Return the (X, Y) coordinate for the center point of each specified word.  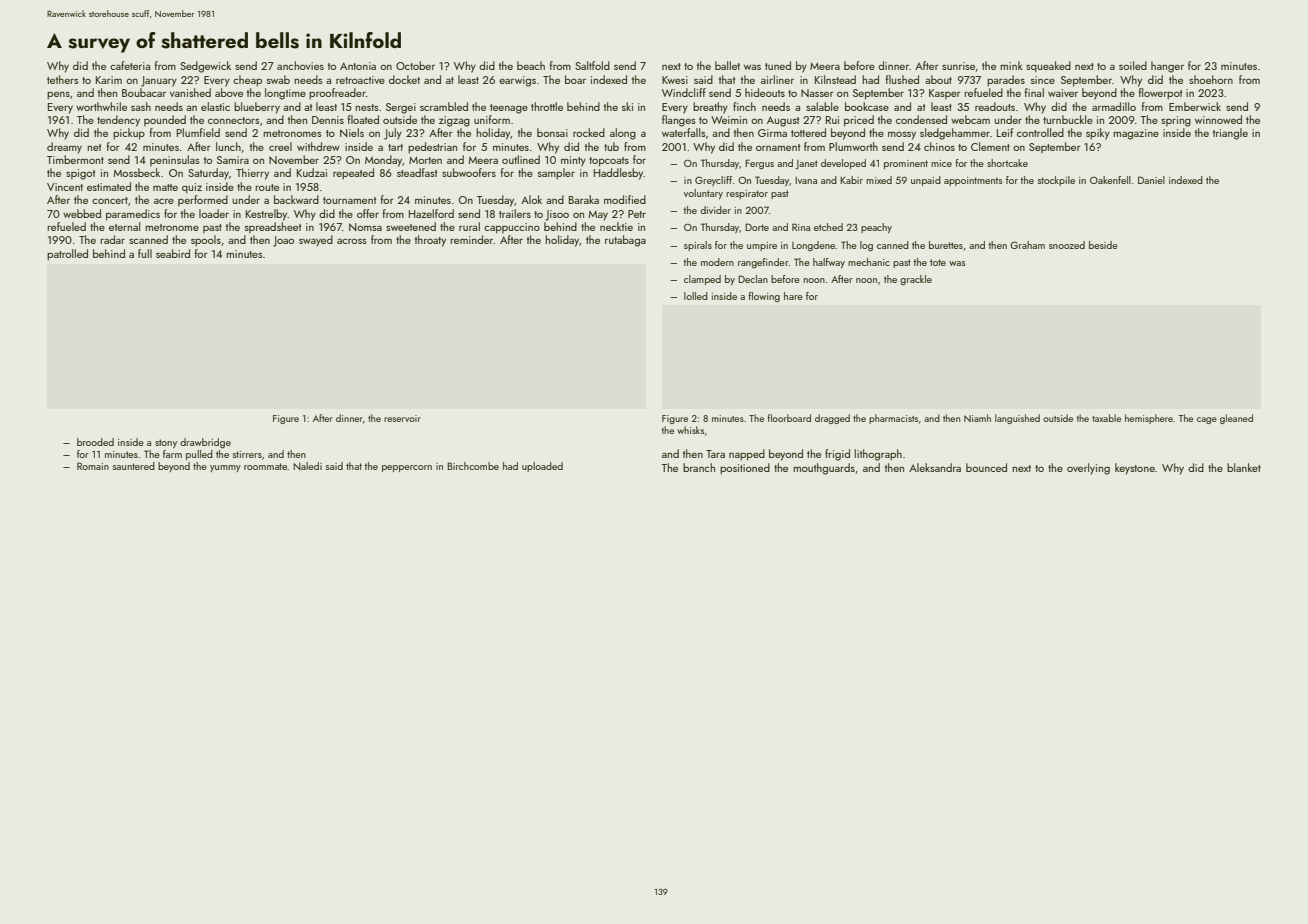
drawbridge (205, 443)
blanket (1244, 467)
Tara (715, 454)
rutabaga (625, 241)
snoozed (1067, 245)
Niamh (977, 418)
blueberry (257, 108)
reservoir (402, 418)
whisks (690, 430)
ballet (727, 65)
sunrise (958, 66)
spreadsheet (273, 227)
